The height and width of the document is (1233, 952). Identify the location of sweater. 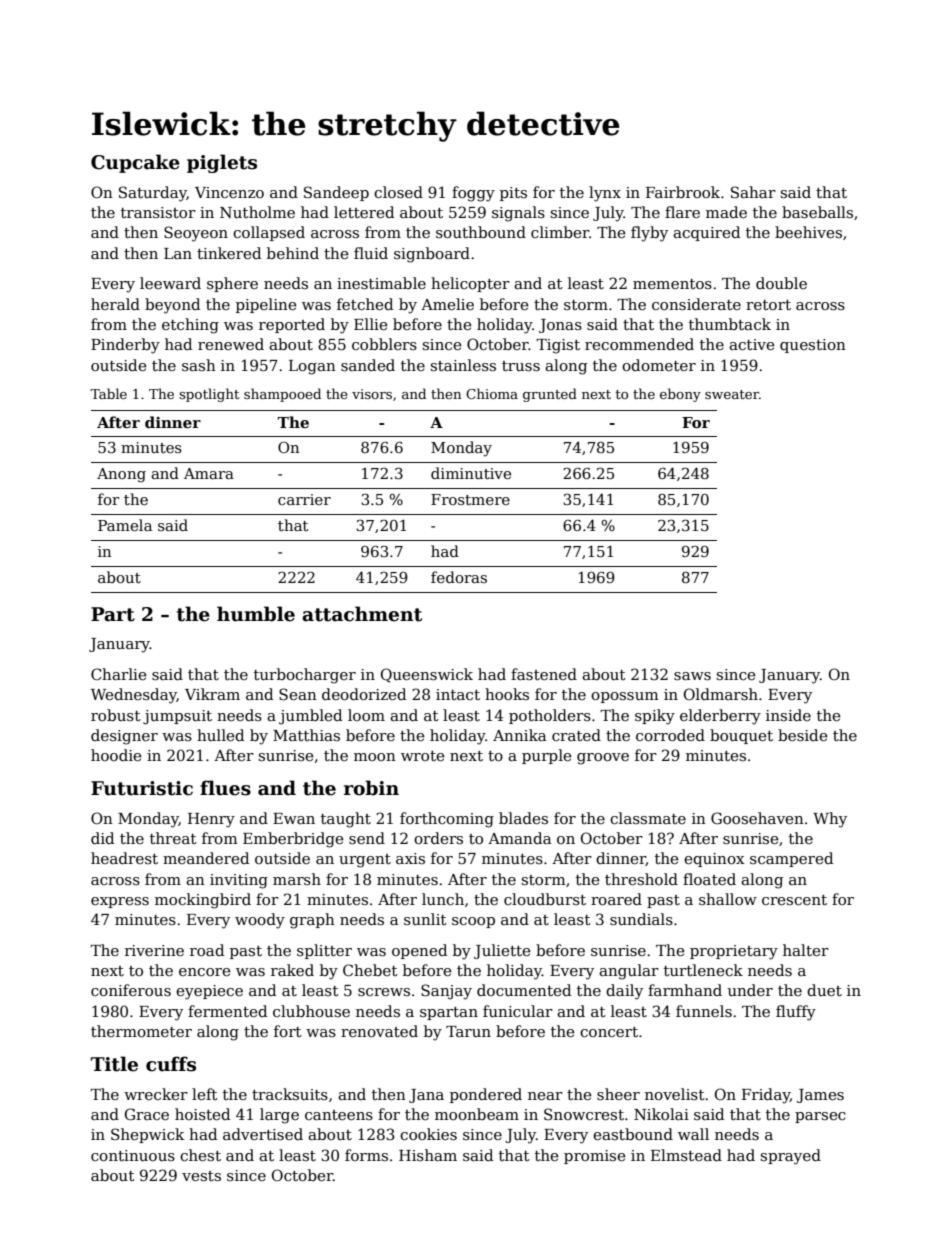
(732, 394).
